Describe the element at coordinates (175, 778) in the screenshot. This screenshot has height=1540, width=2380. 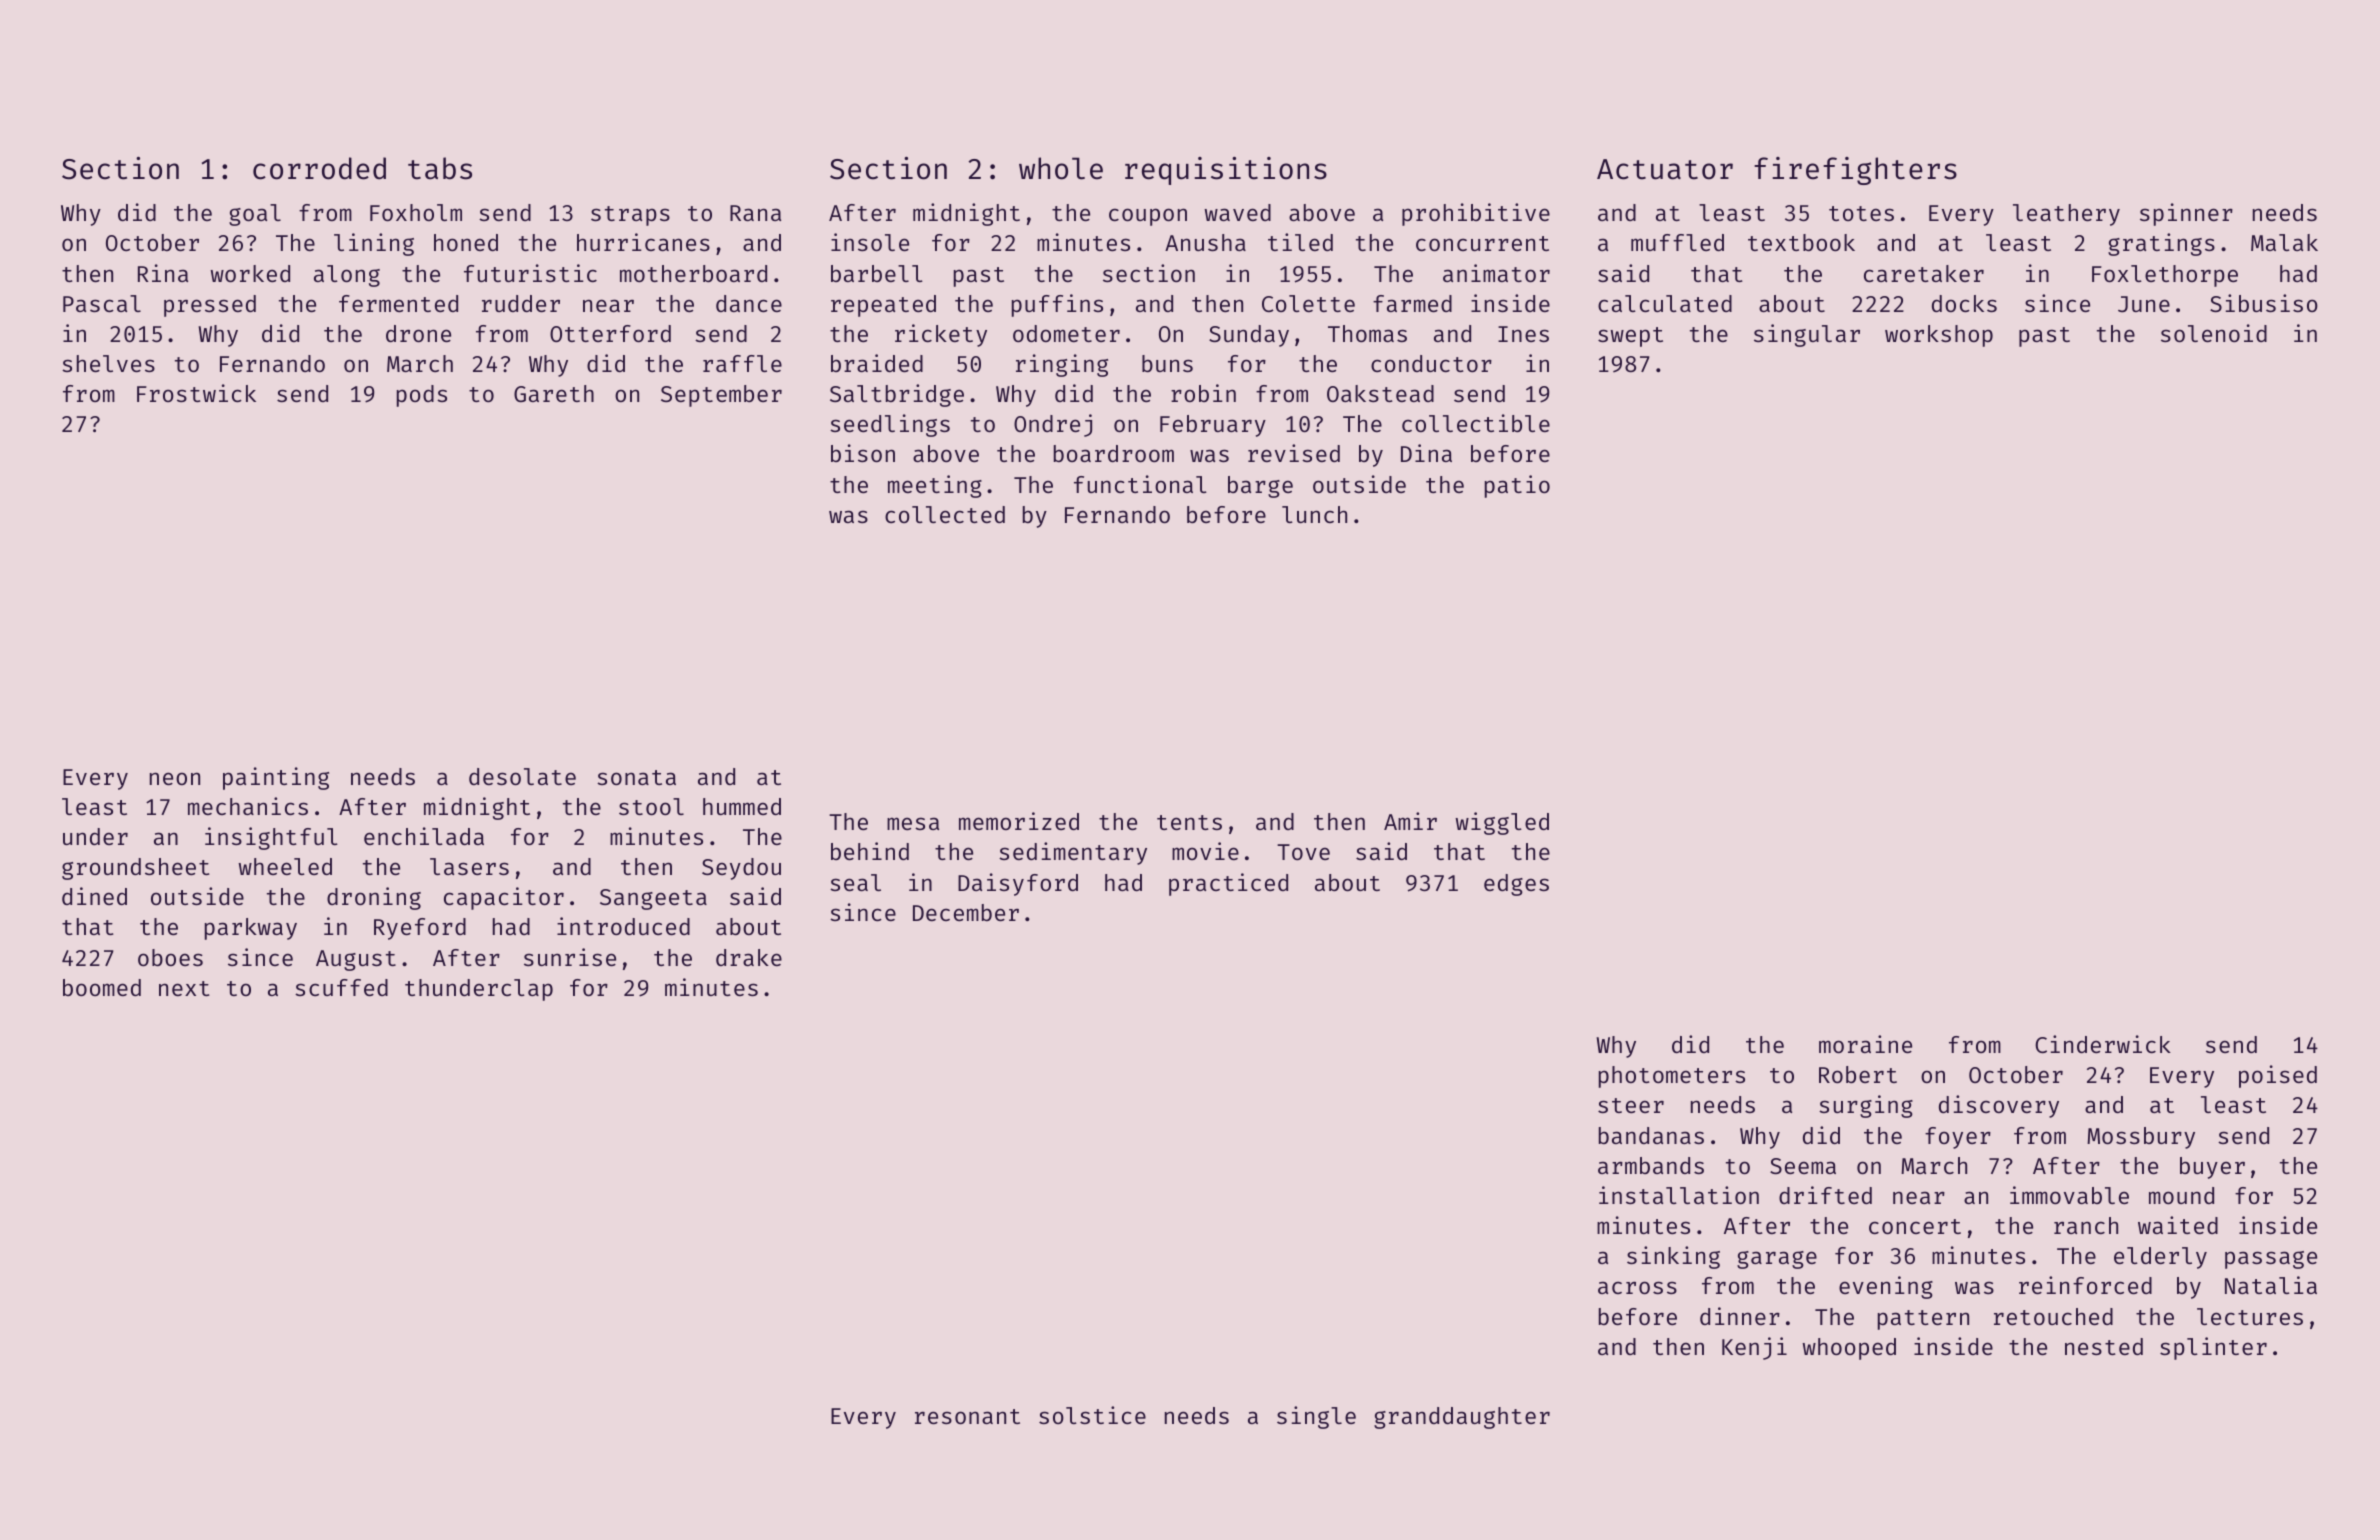
I see `neon` at that location.
